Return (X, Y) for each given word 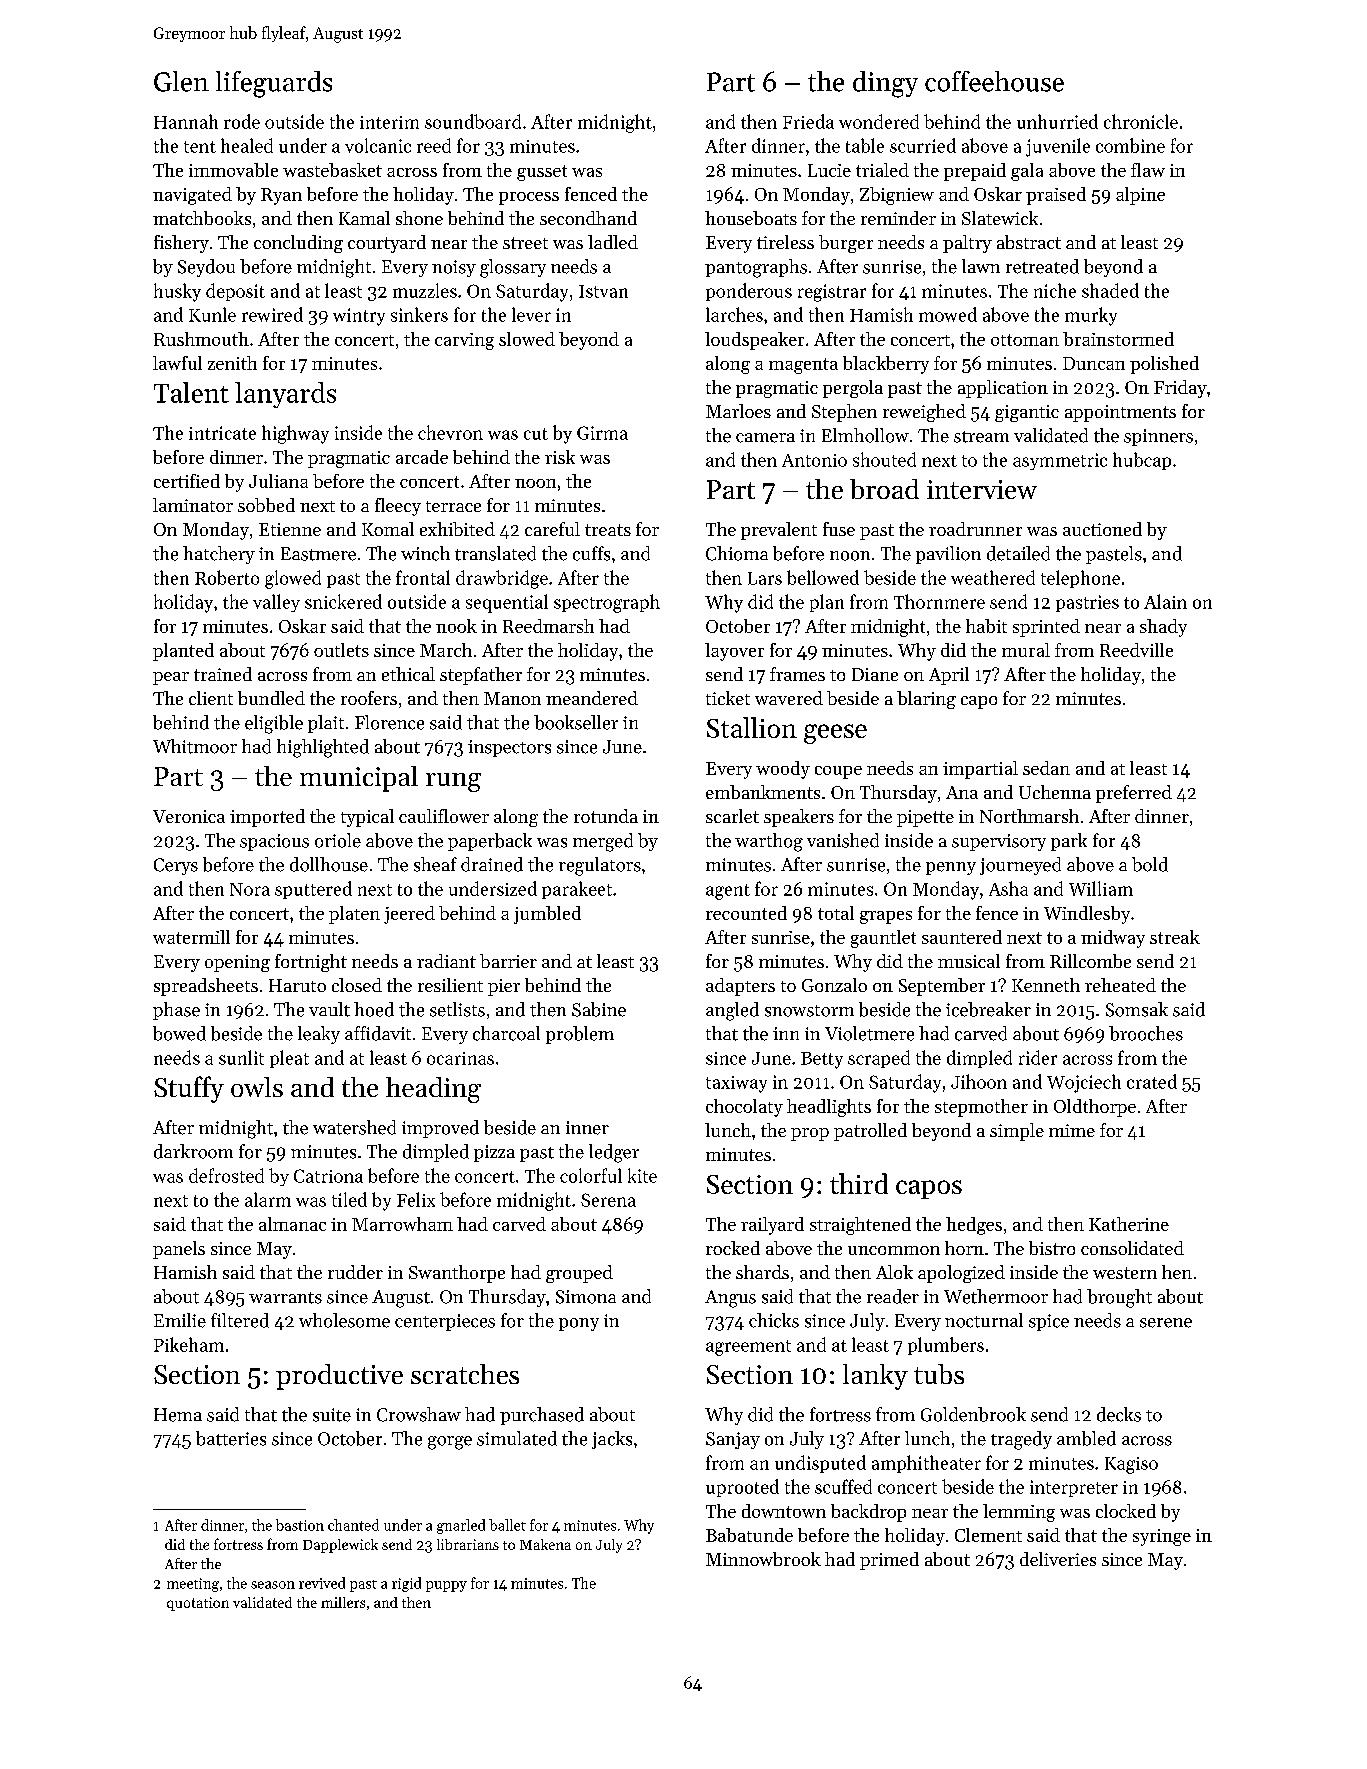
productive (339, 1377)
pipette (925, 818)
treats (608, 530)
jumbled (547, 915)
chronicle (1141, 121)
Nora (250, 889)
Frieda (808, 121)
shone (419, 218)
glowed (293, 579)
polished (1164, 365)
